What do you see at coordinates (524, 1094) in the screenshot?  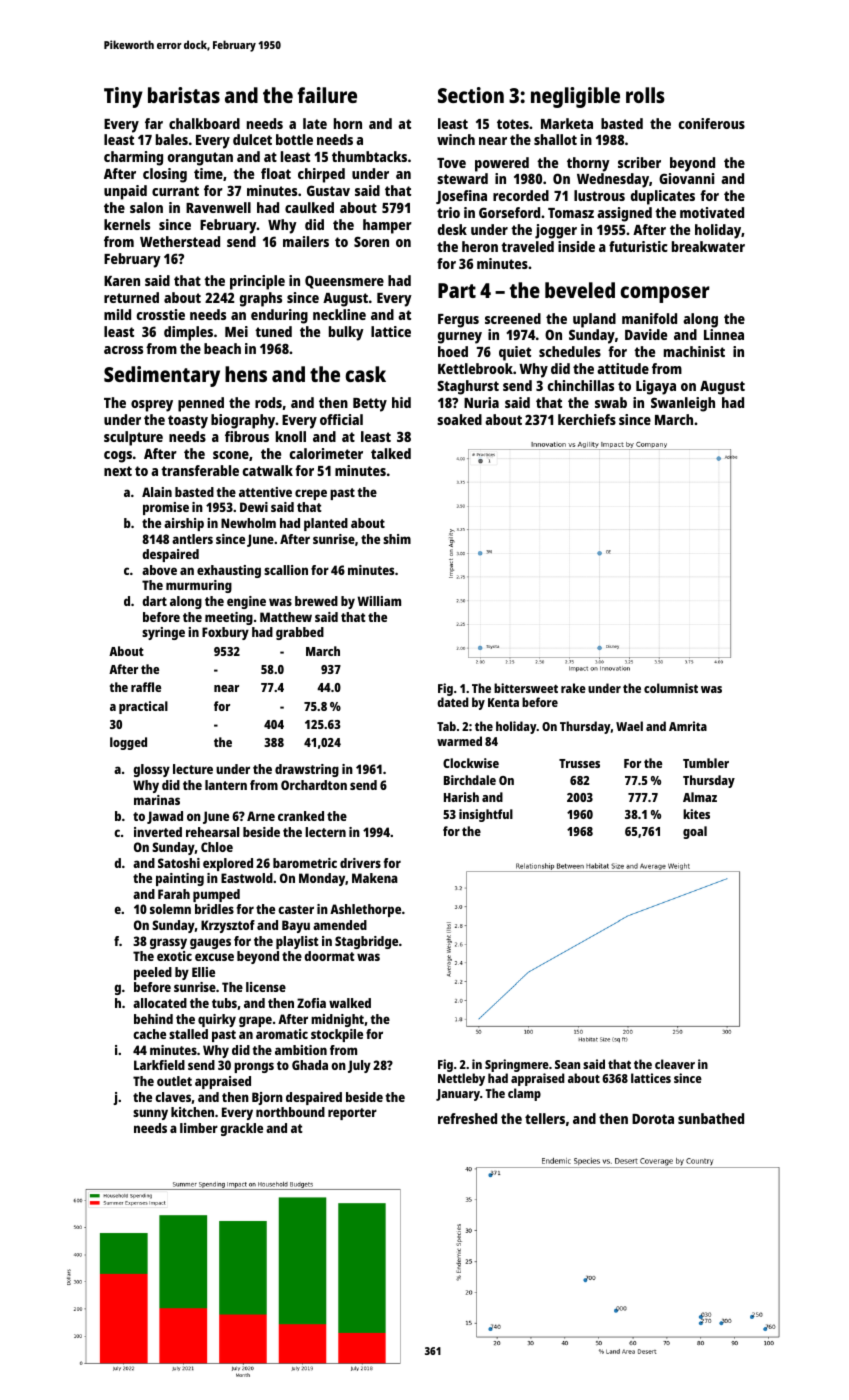 I see `clamp` at bounding box center [524, 1094].
